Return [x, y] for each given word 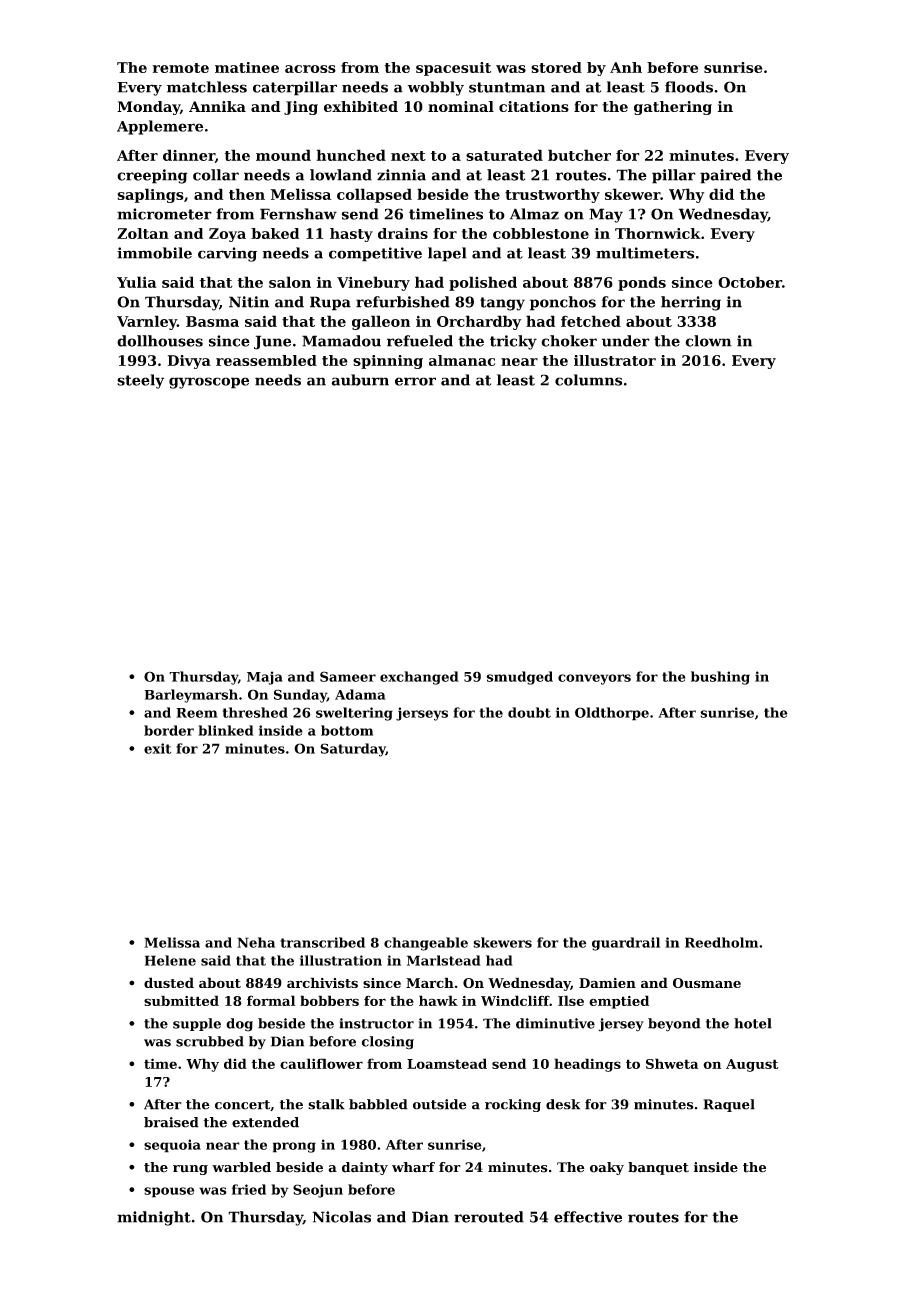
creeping [152, 176]
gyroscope [209, 383]
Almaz [534, 214]
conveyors [594, 679]
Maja [265, 678]
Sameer [348, 676]
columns [588, 380]
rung [190, 1170]
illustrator [615, 360]
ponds [642, 283]
